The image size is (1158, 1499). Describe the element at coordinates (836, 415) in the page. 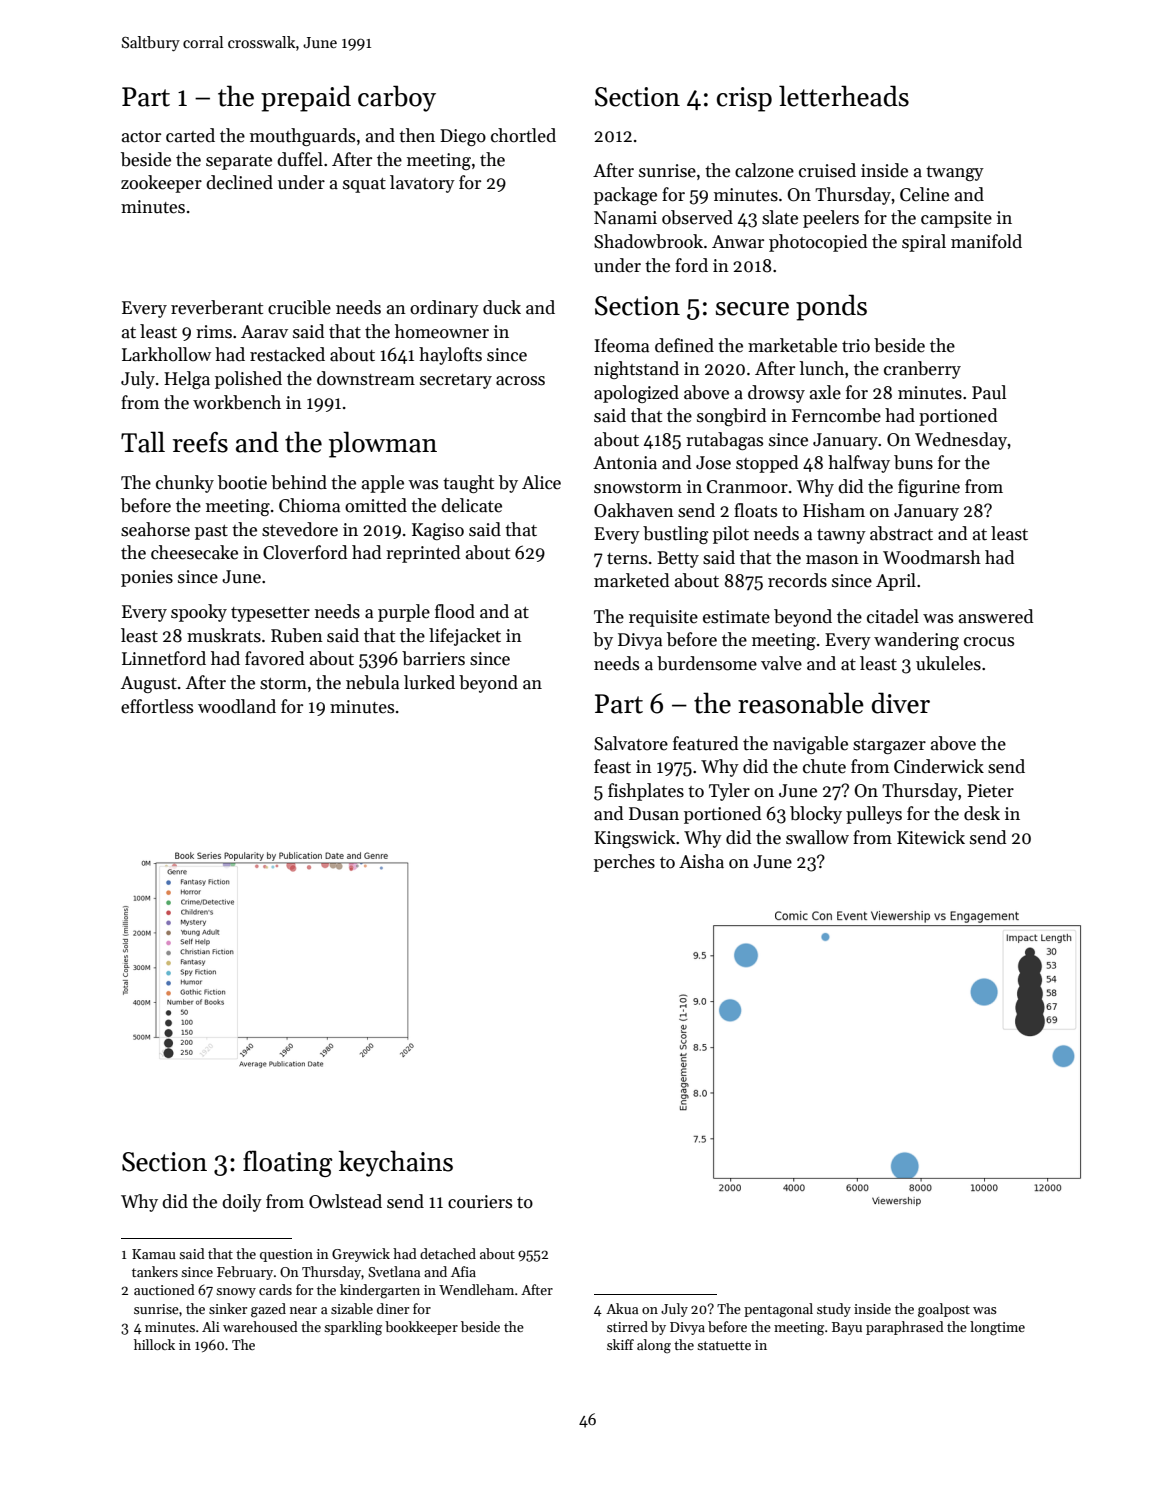

I see `Ferncombe` at that location.
